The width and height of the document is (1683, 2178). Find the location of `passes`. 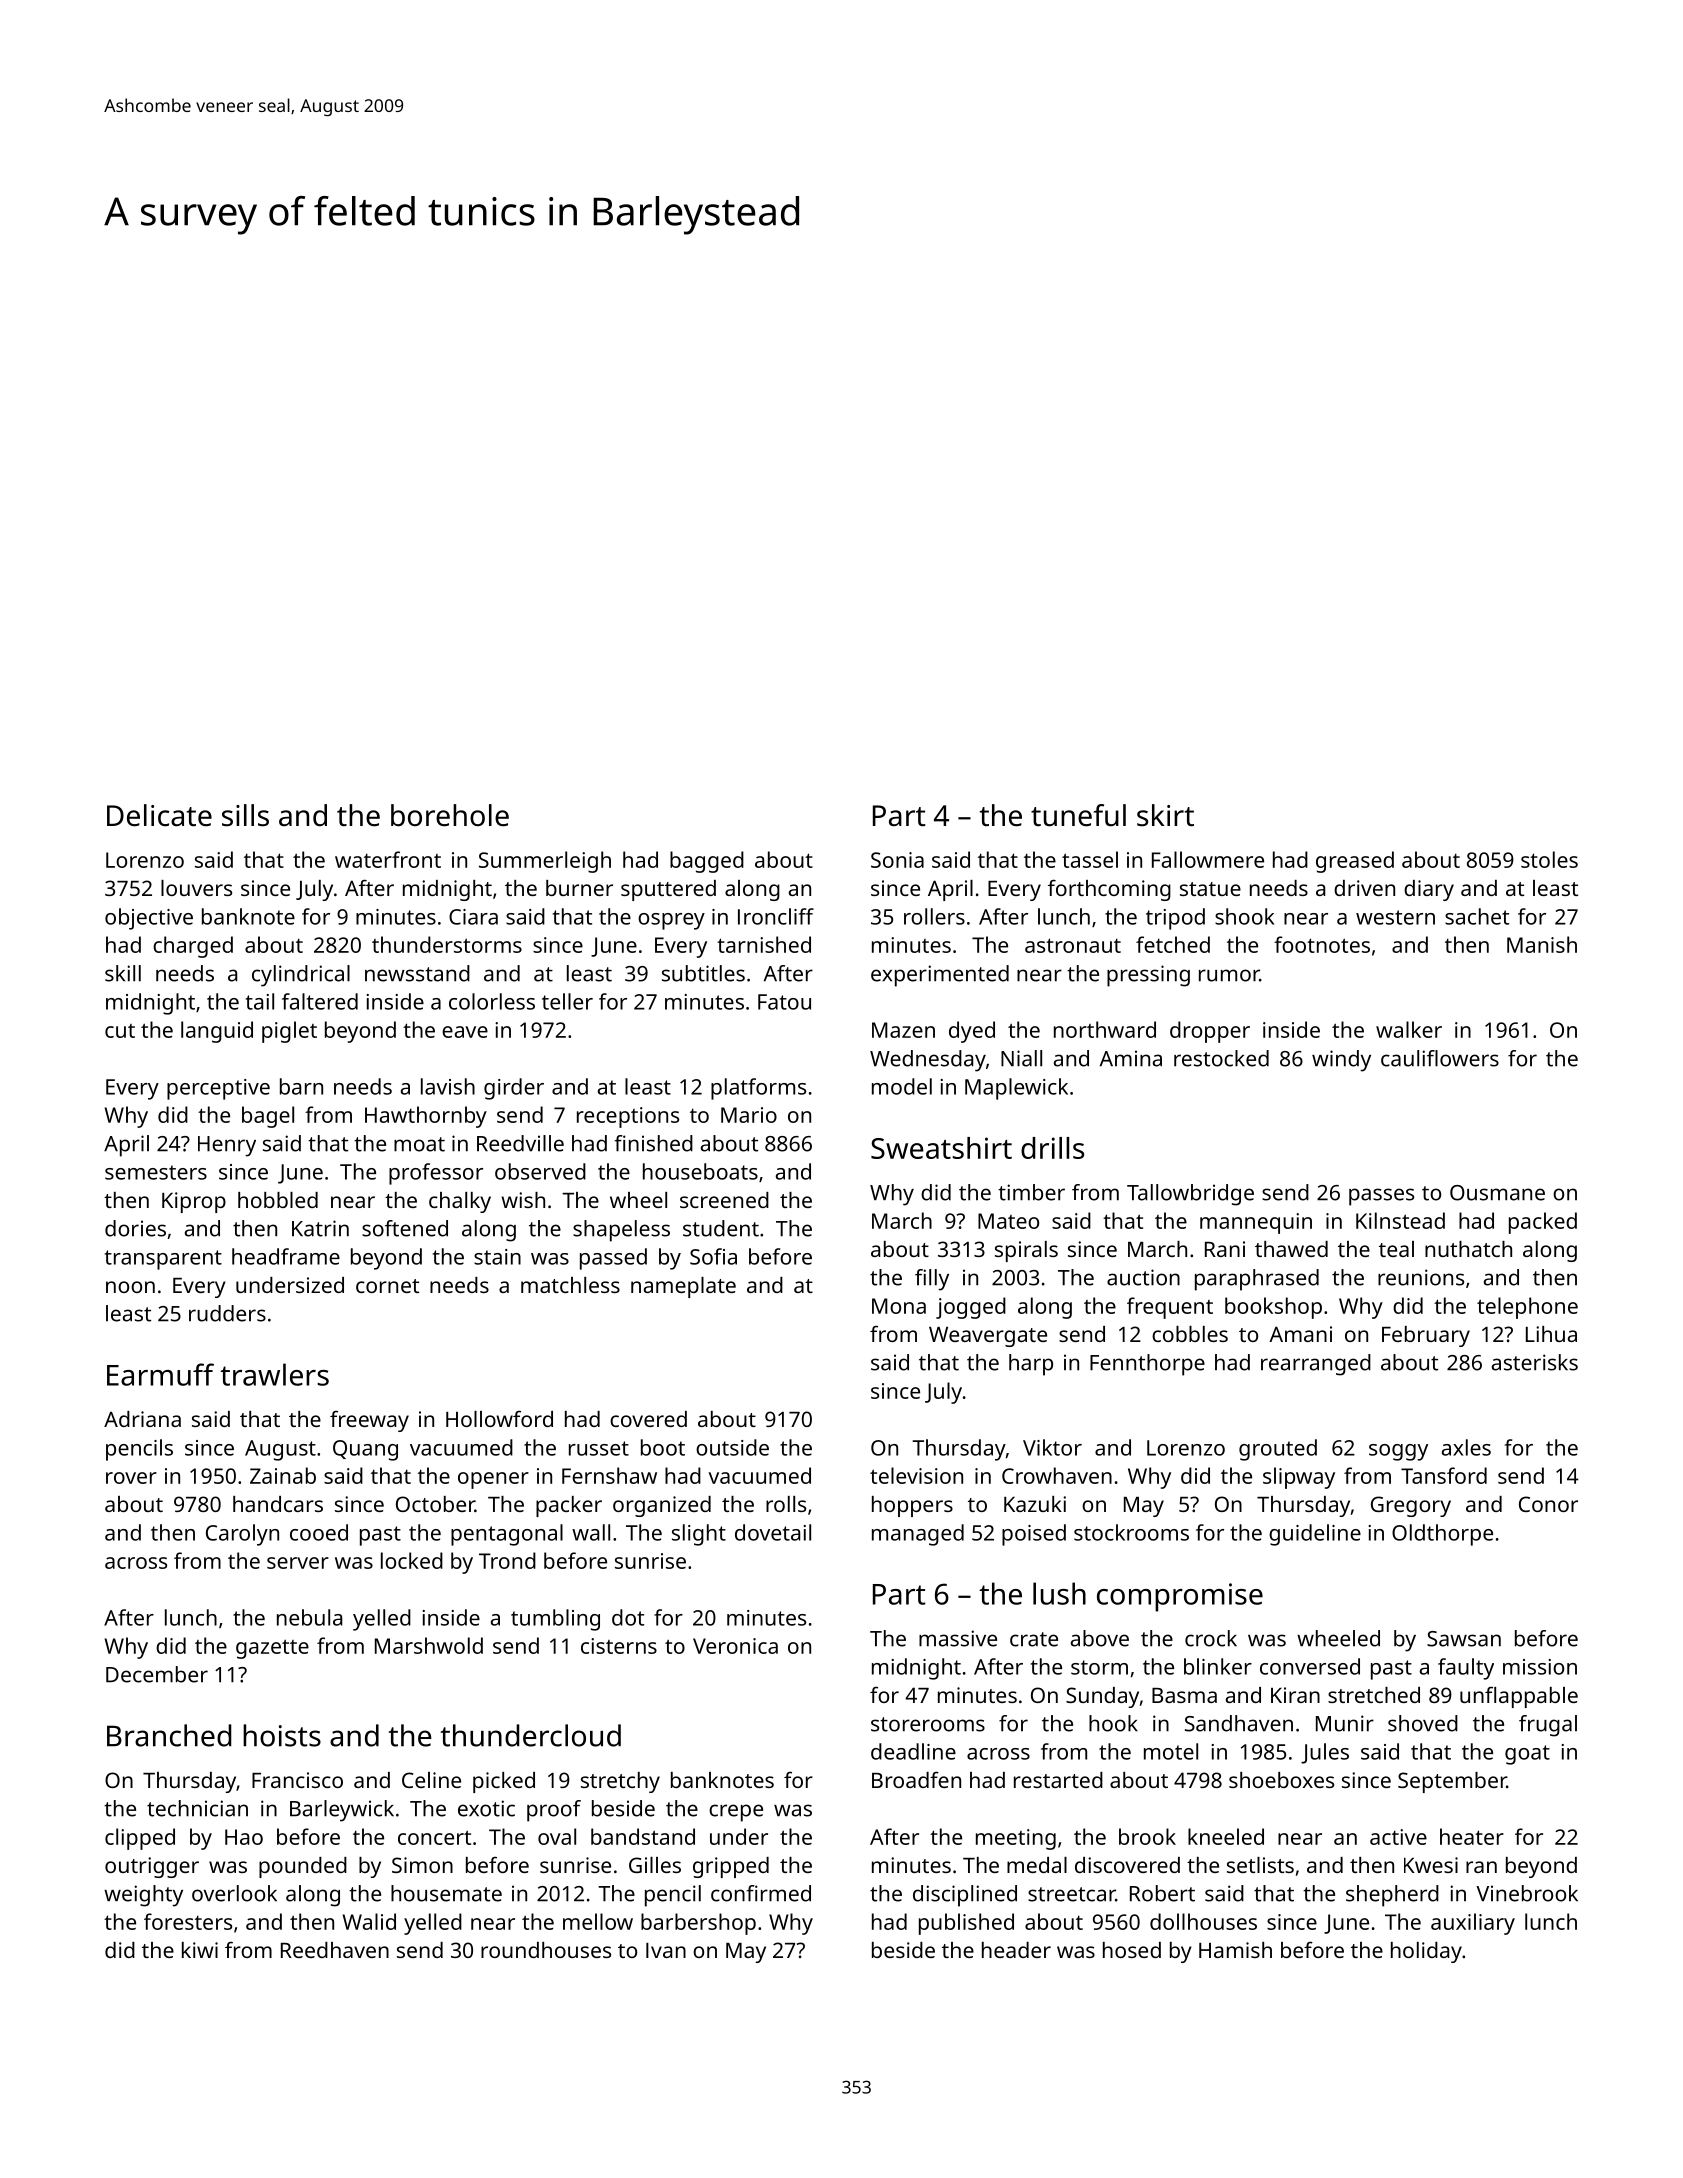

passes is located at coordinates (1381, 1197).
